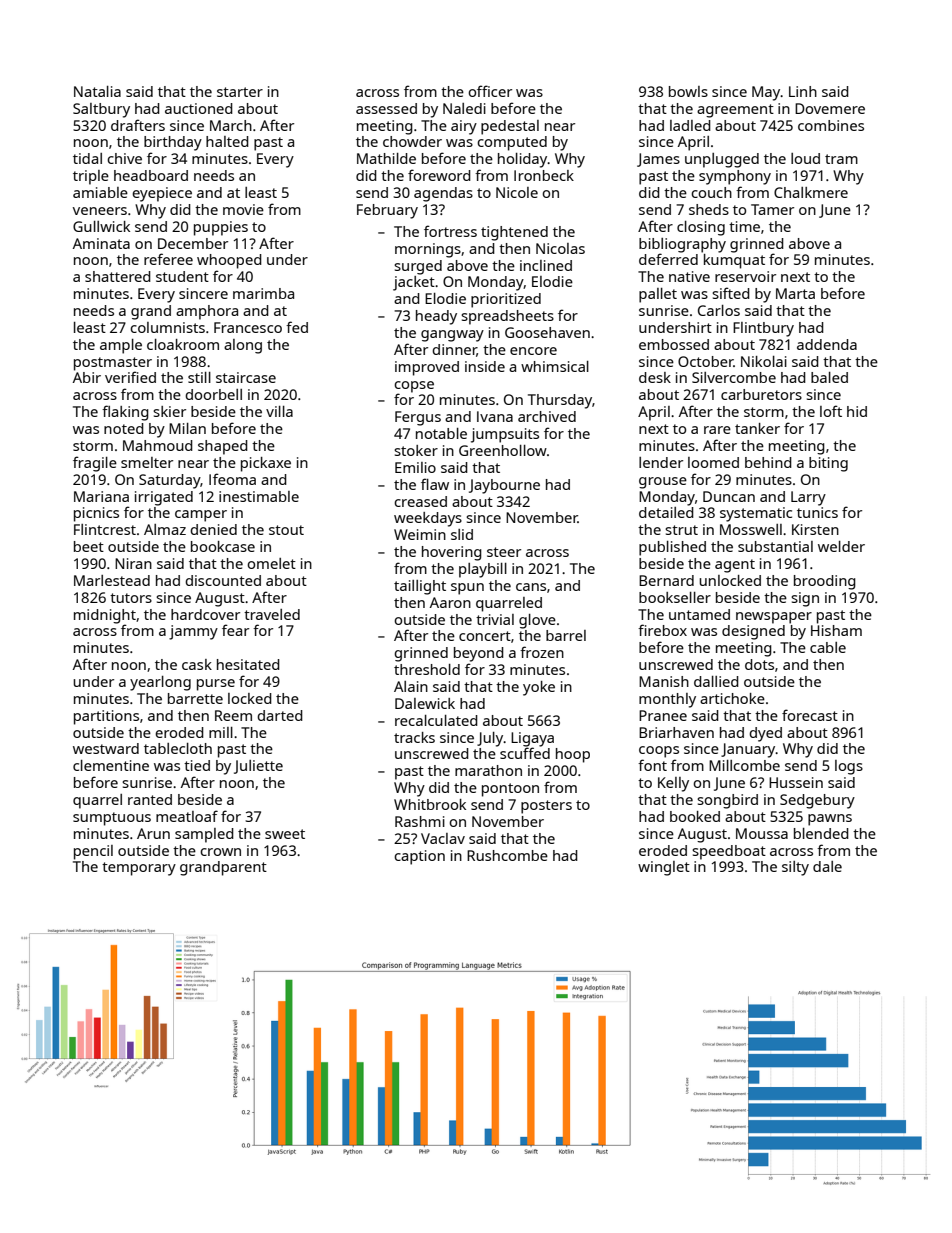 This screenshot has height=1233, width=952. Describe the element at coordinates (223, 580) in the screenshot. I see `discounted` at that location.
